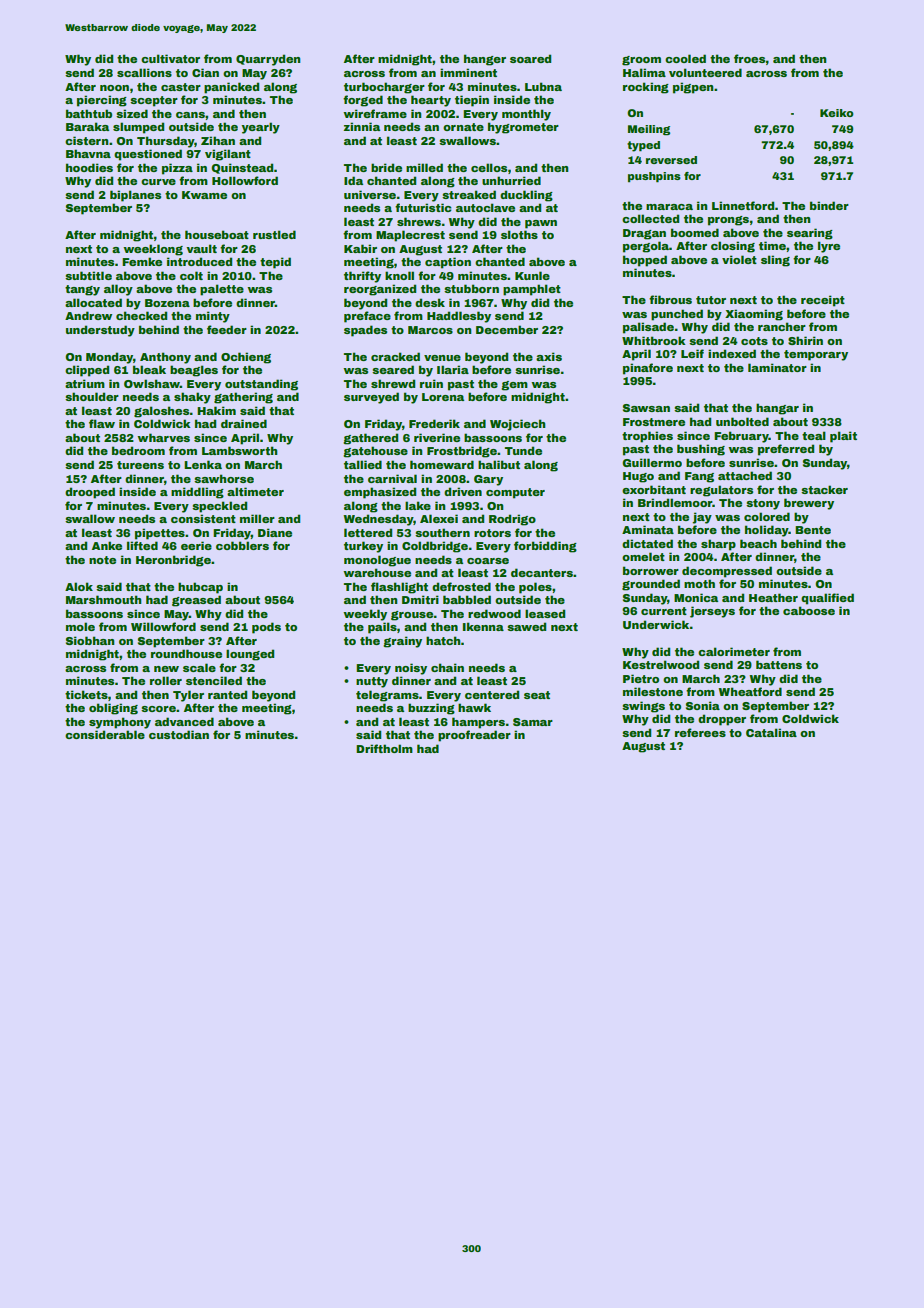 The width and height of the document is (924, 1308). Describe the element at coordinates (142, 261) in the document. I see `Femke` at that location.
